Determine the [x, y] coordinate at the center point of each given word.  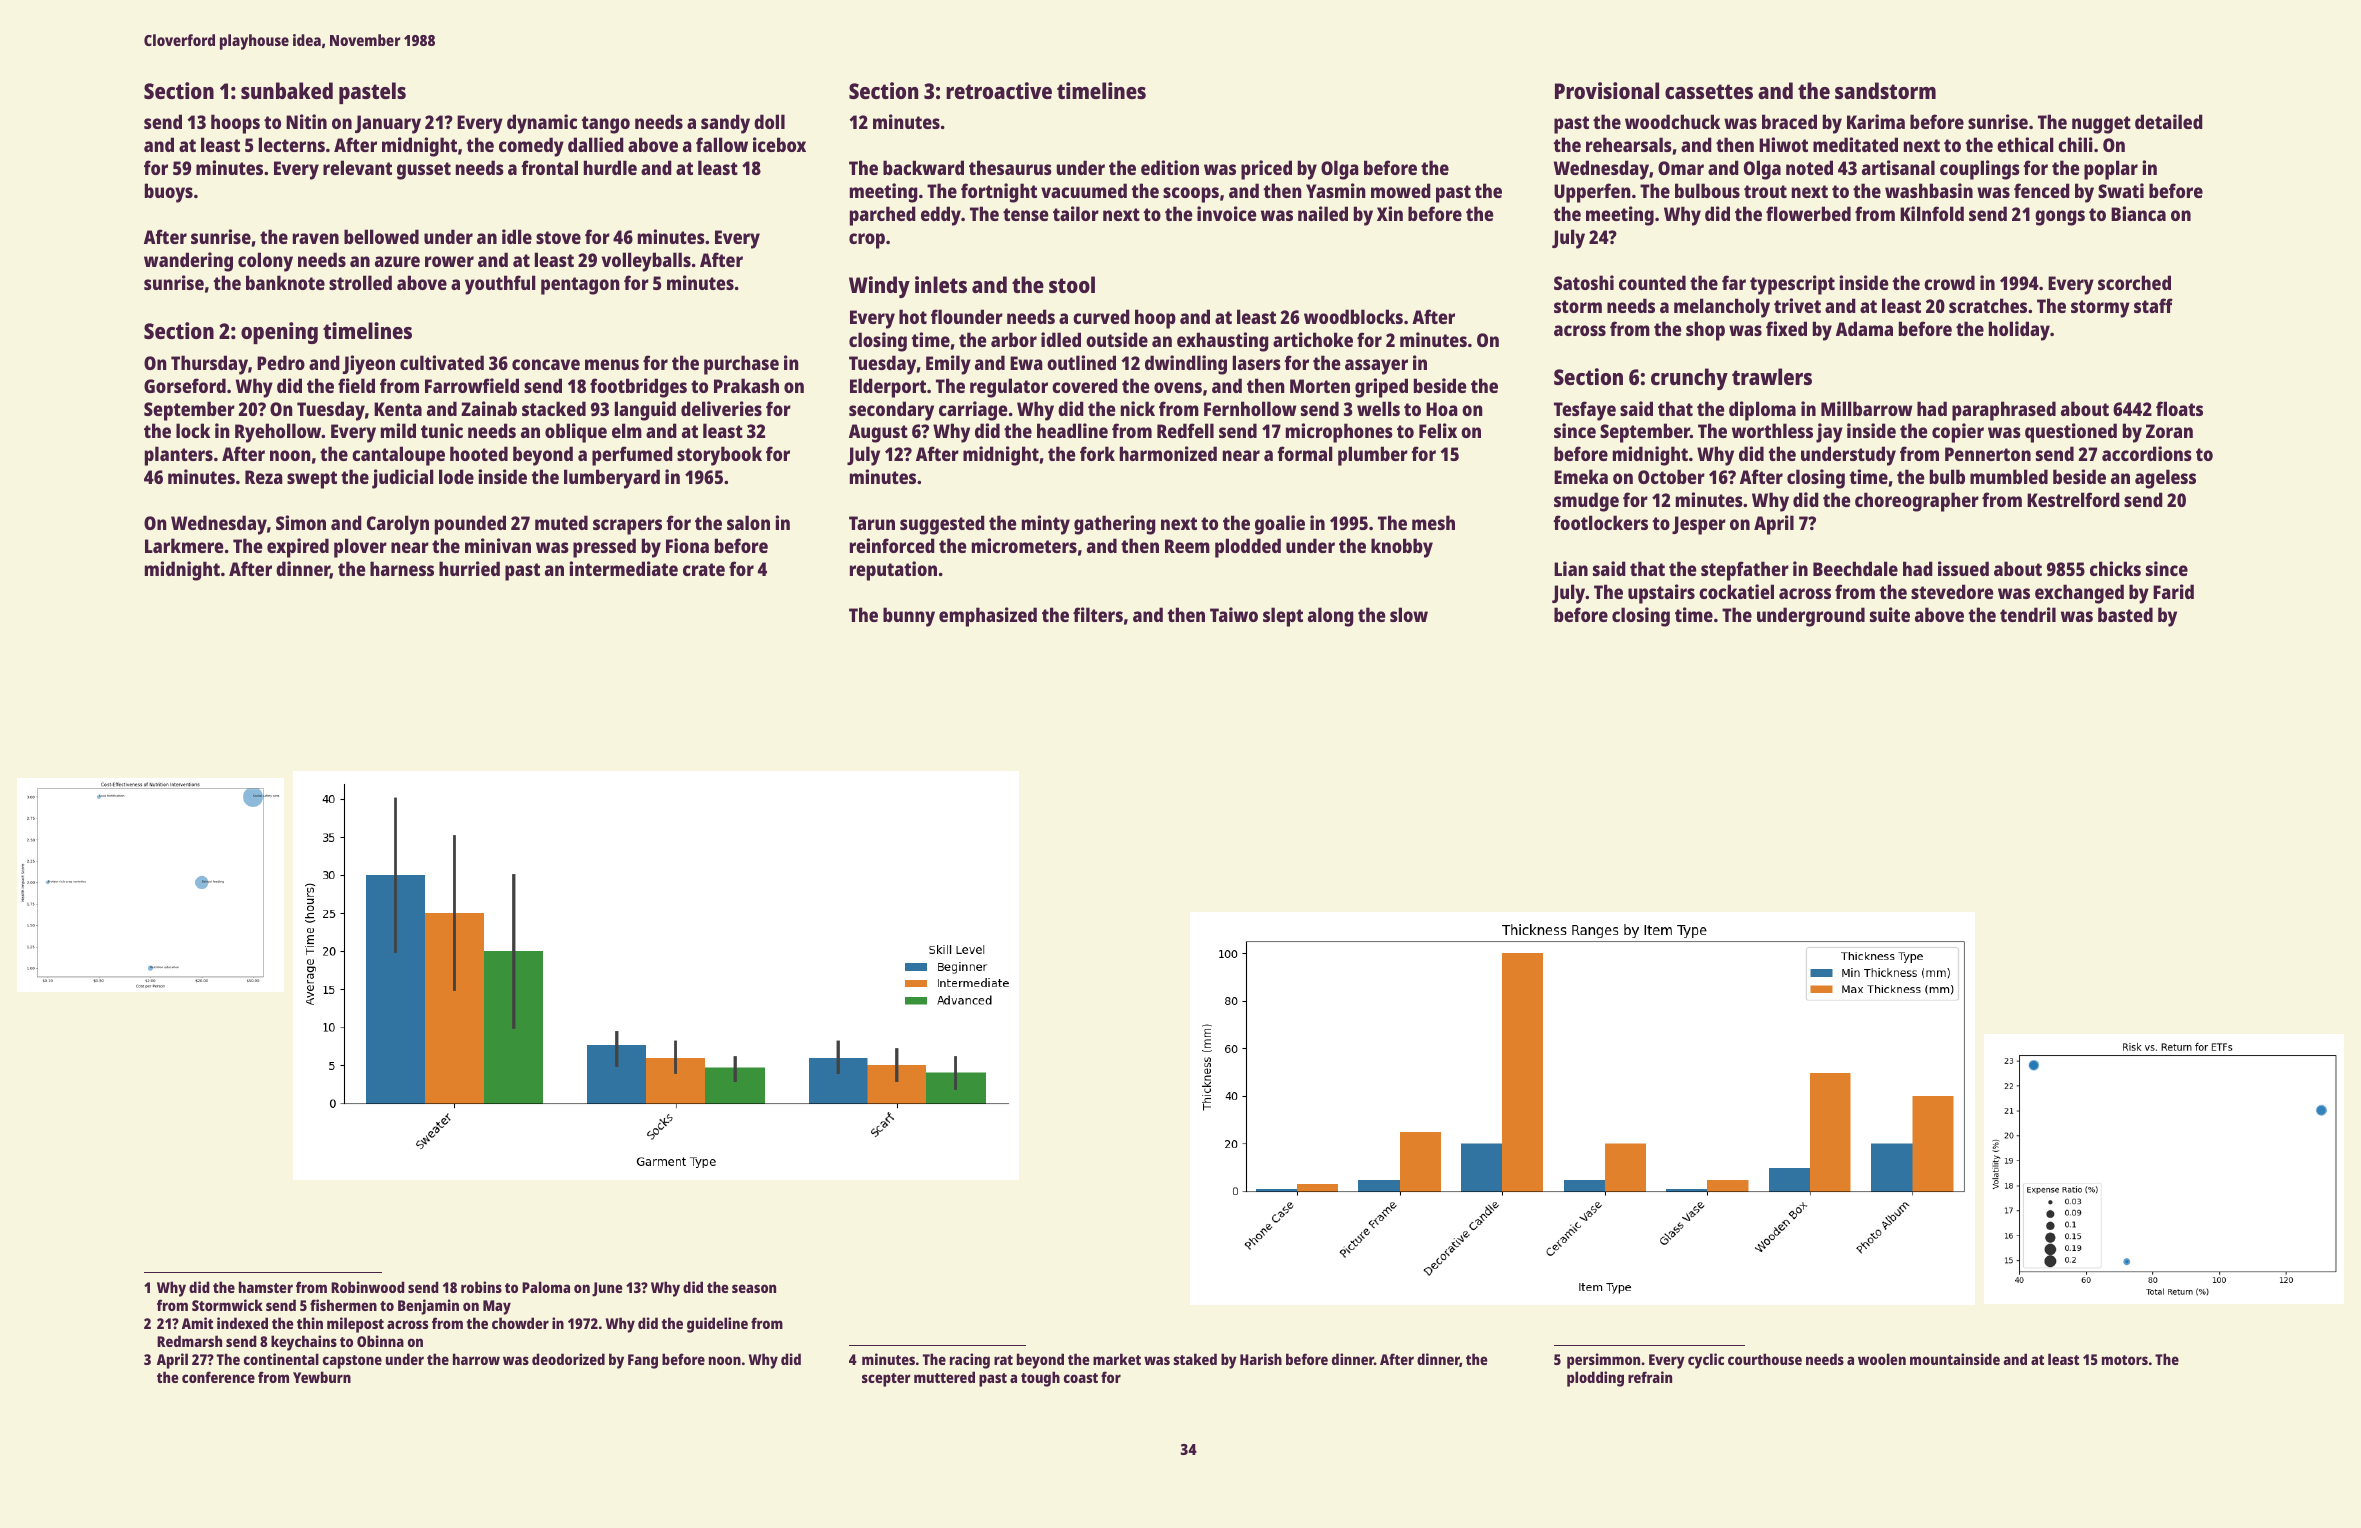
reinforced [892, 545]
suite [1890, 614]
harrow [476, 1359]
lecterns [292, 144]
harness [402, 568]
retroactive [999, 90]
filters [1098, 614]
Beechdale [1855, 568]
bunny [909, 617]
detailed [2169, 121]
